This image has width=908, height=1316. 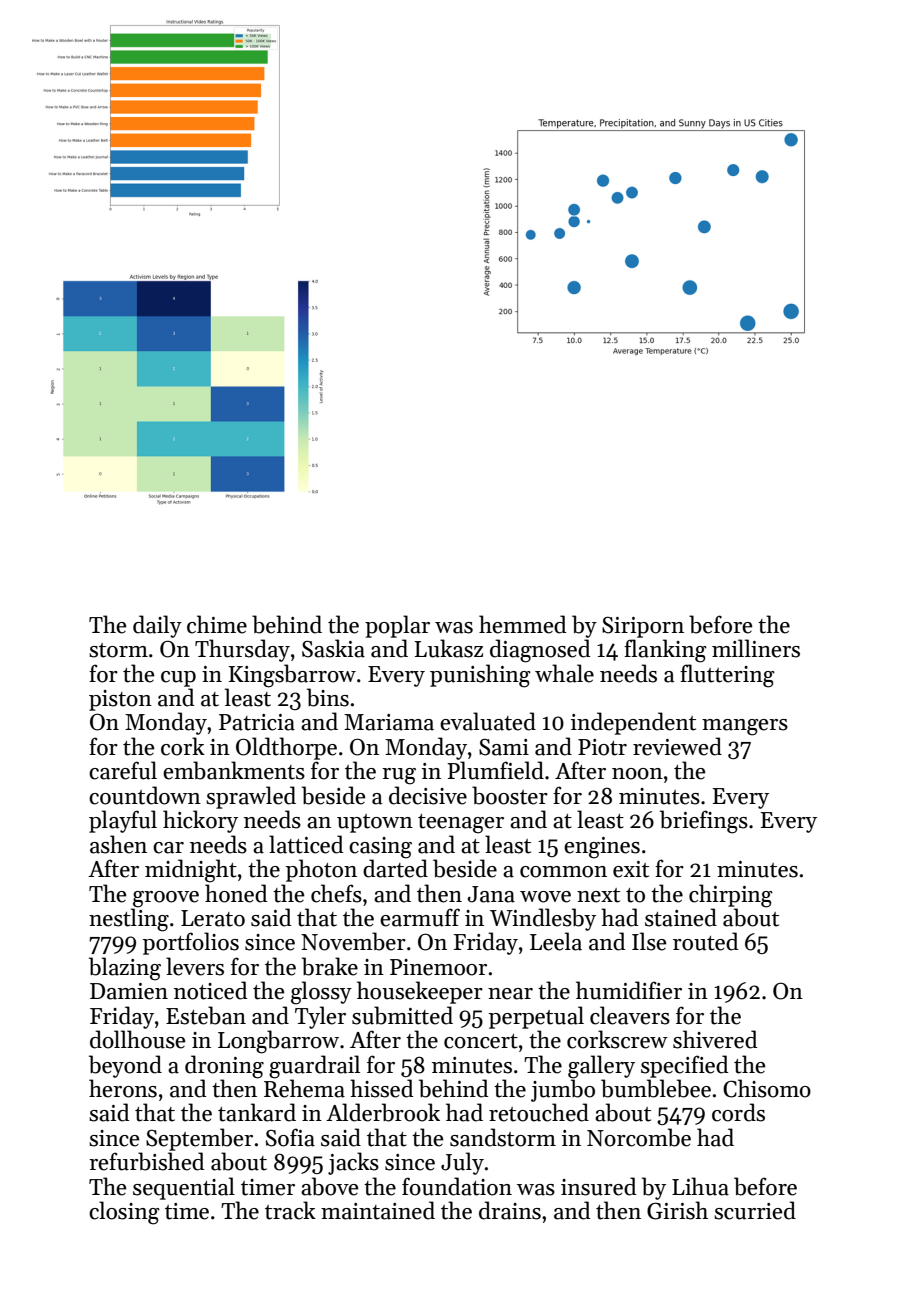 I want to click on sprawled, so click(x=251, y=797).
